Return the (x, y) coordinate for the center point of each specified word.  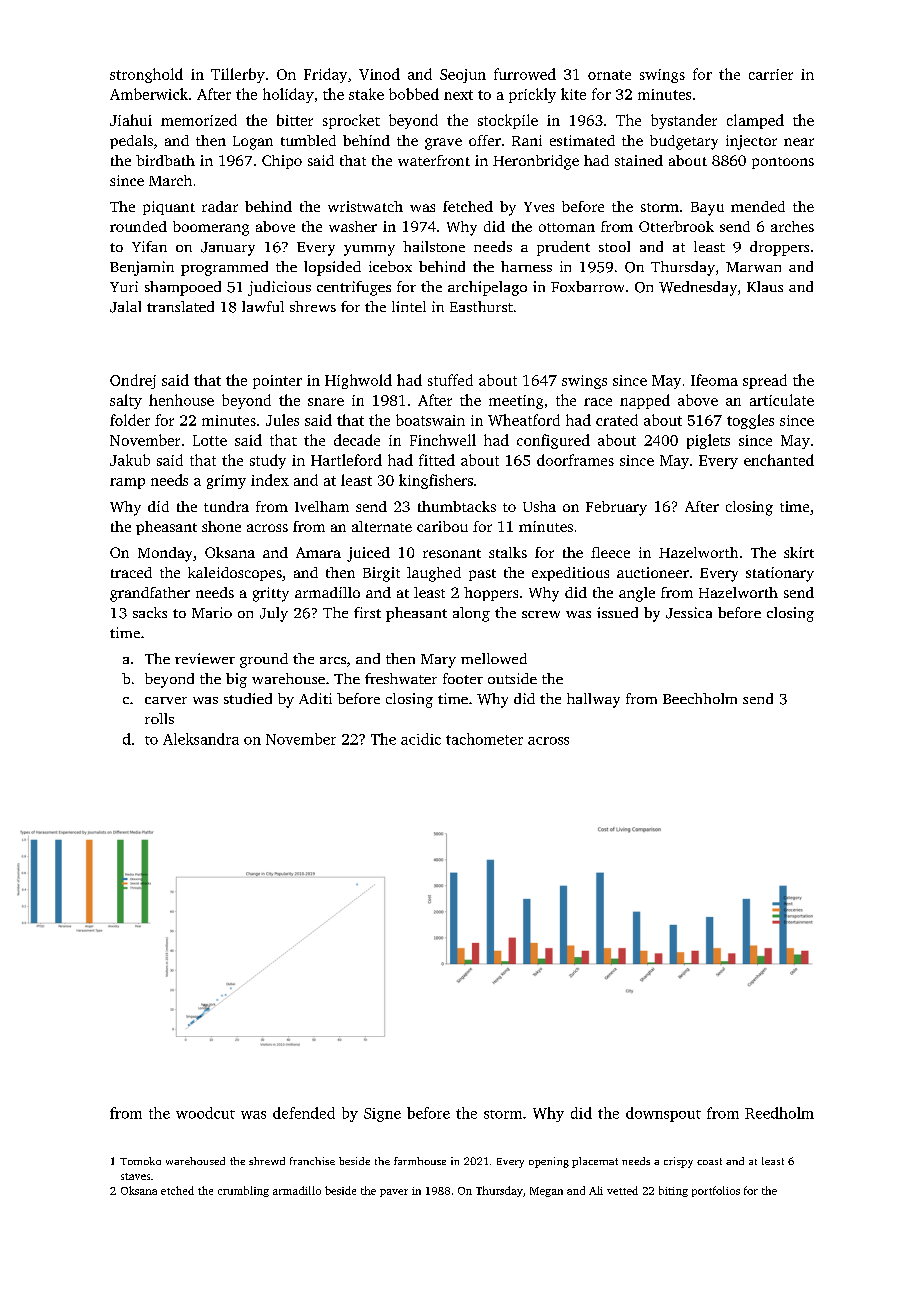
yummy (369, 250)
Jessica (689, 613)
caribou (442, 526)
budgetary (684, 142)
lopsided (332, 268)
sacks (150, 612)
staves (135, 1176)
